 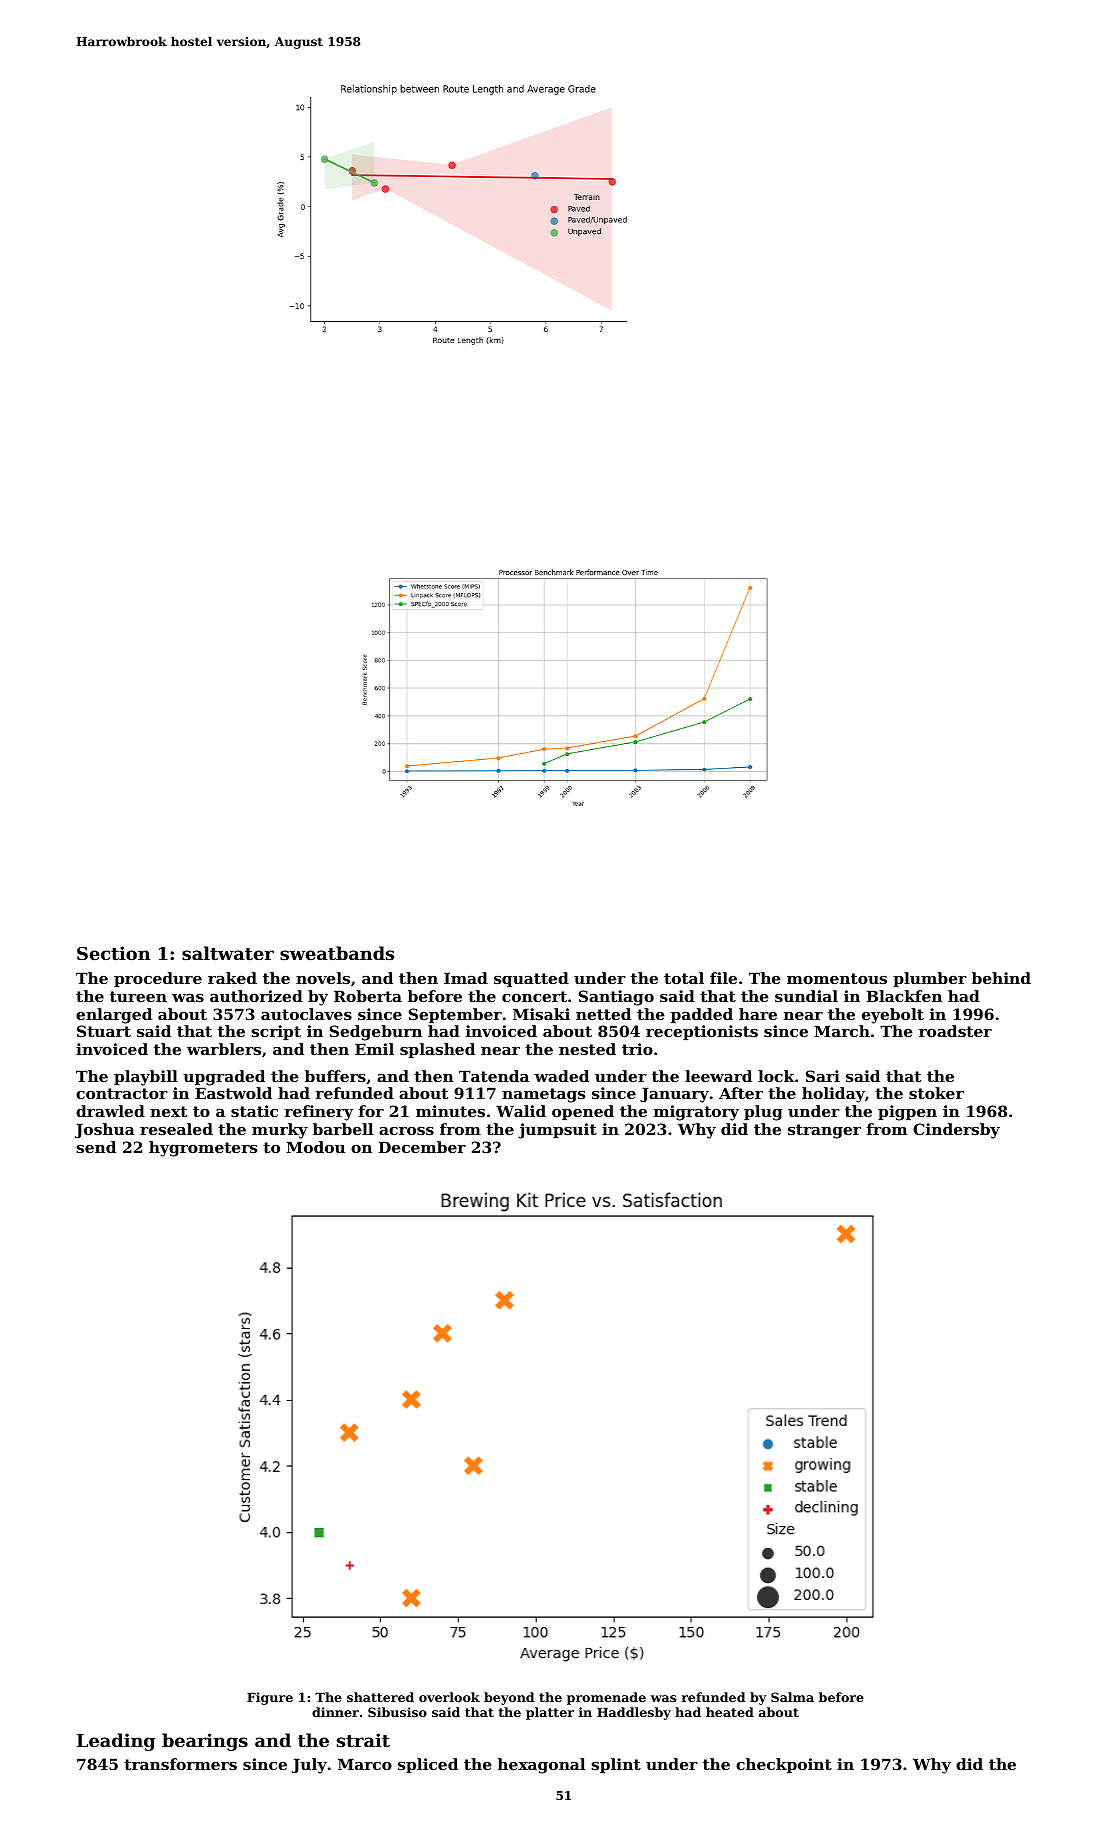 What do you see at coordinates (203, 1149) in the page?
I see `hygrometers` at bounding box center [203, 1149].
